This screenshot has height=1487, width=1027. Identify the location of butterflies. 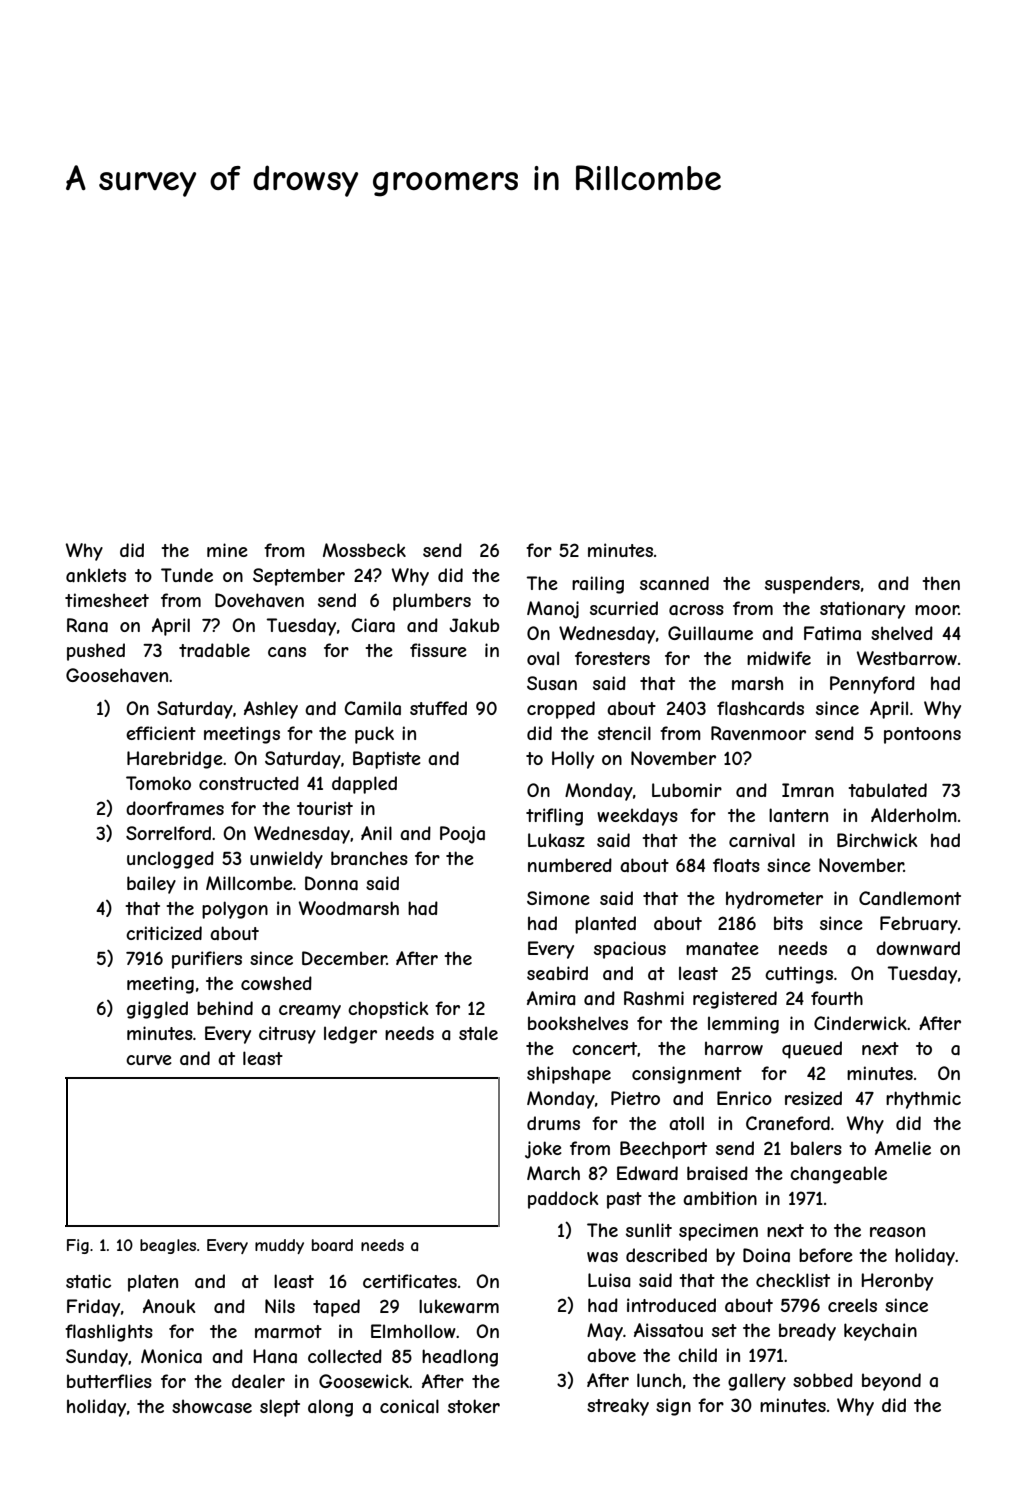
(109, 1381).
